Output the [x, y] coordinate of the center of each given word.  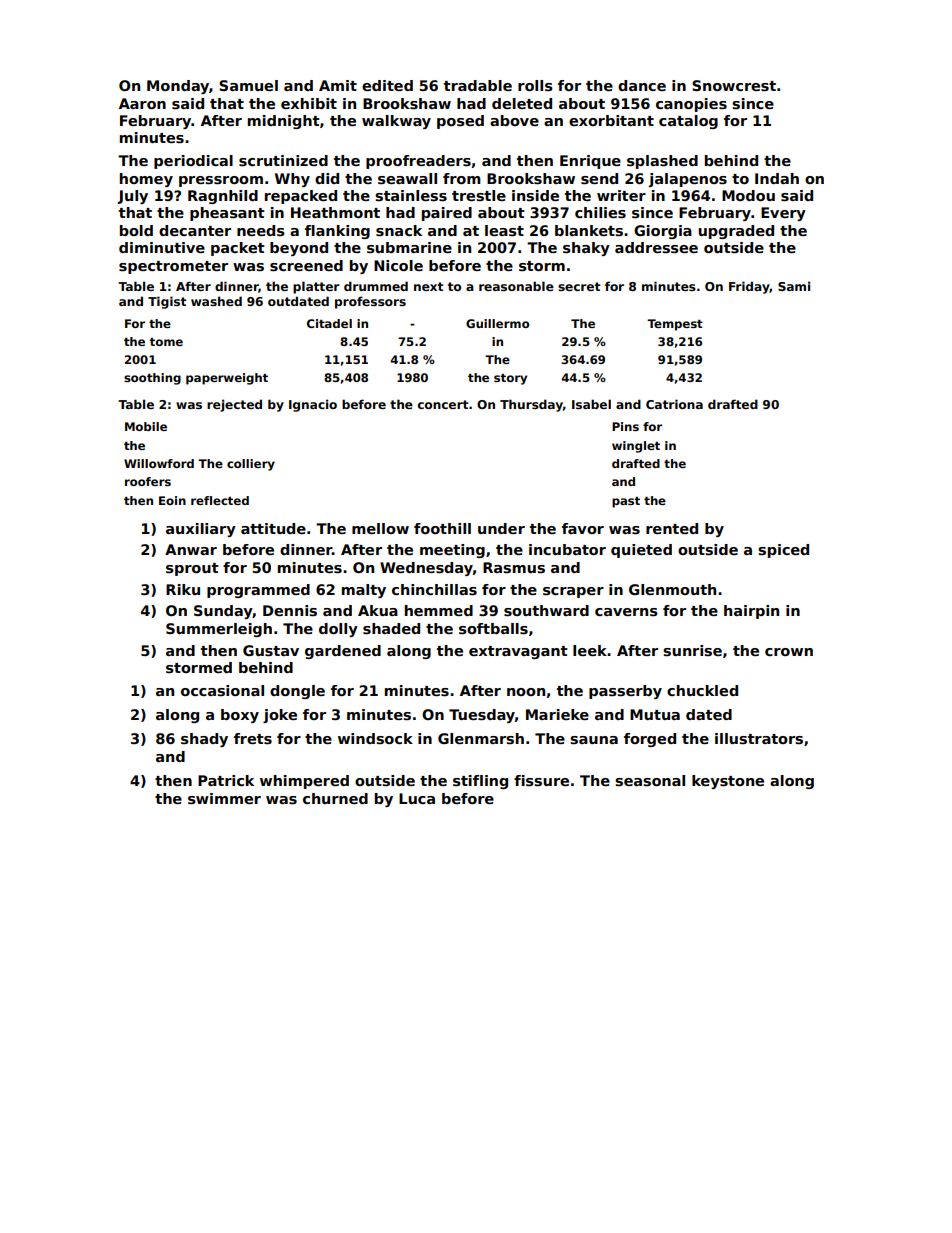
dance [642, 85]
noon [526, 692]
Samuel [248, 85]
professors [370, 302]
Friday [749, 287]
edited [387, 85]
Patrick [226, 780]
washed [216, 301]
